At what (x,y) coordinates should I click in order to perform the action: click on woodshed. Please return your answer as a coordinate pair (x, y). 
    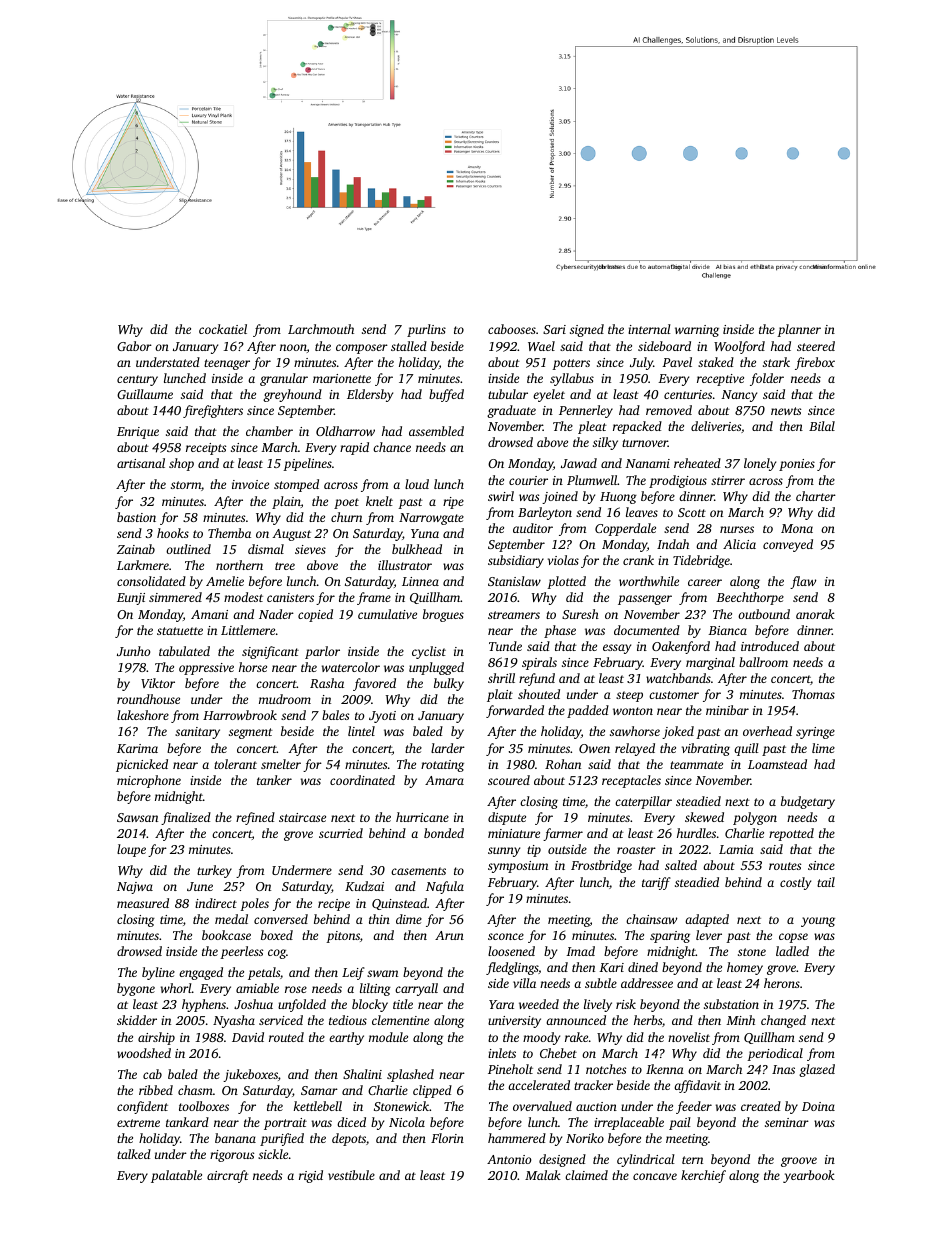
    Looking at the image, I should click on (144, 1053).
